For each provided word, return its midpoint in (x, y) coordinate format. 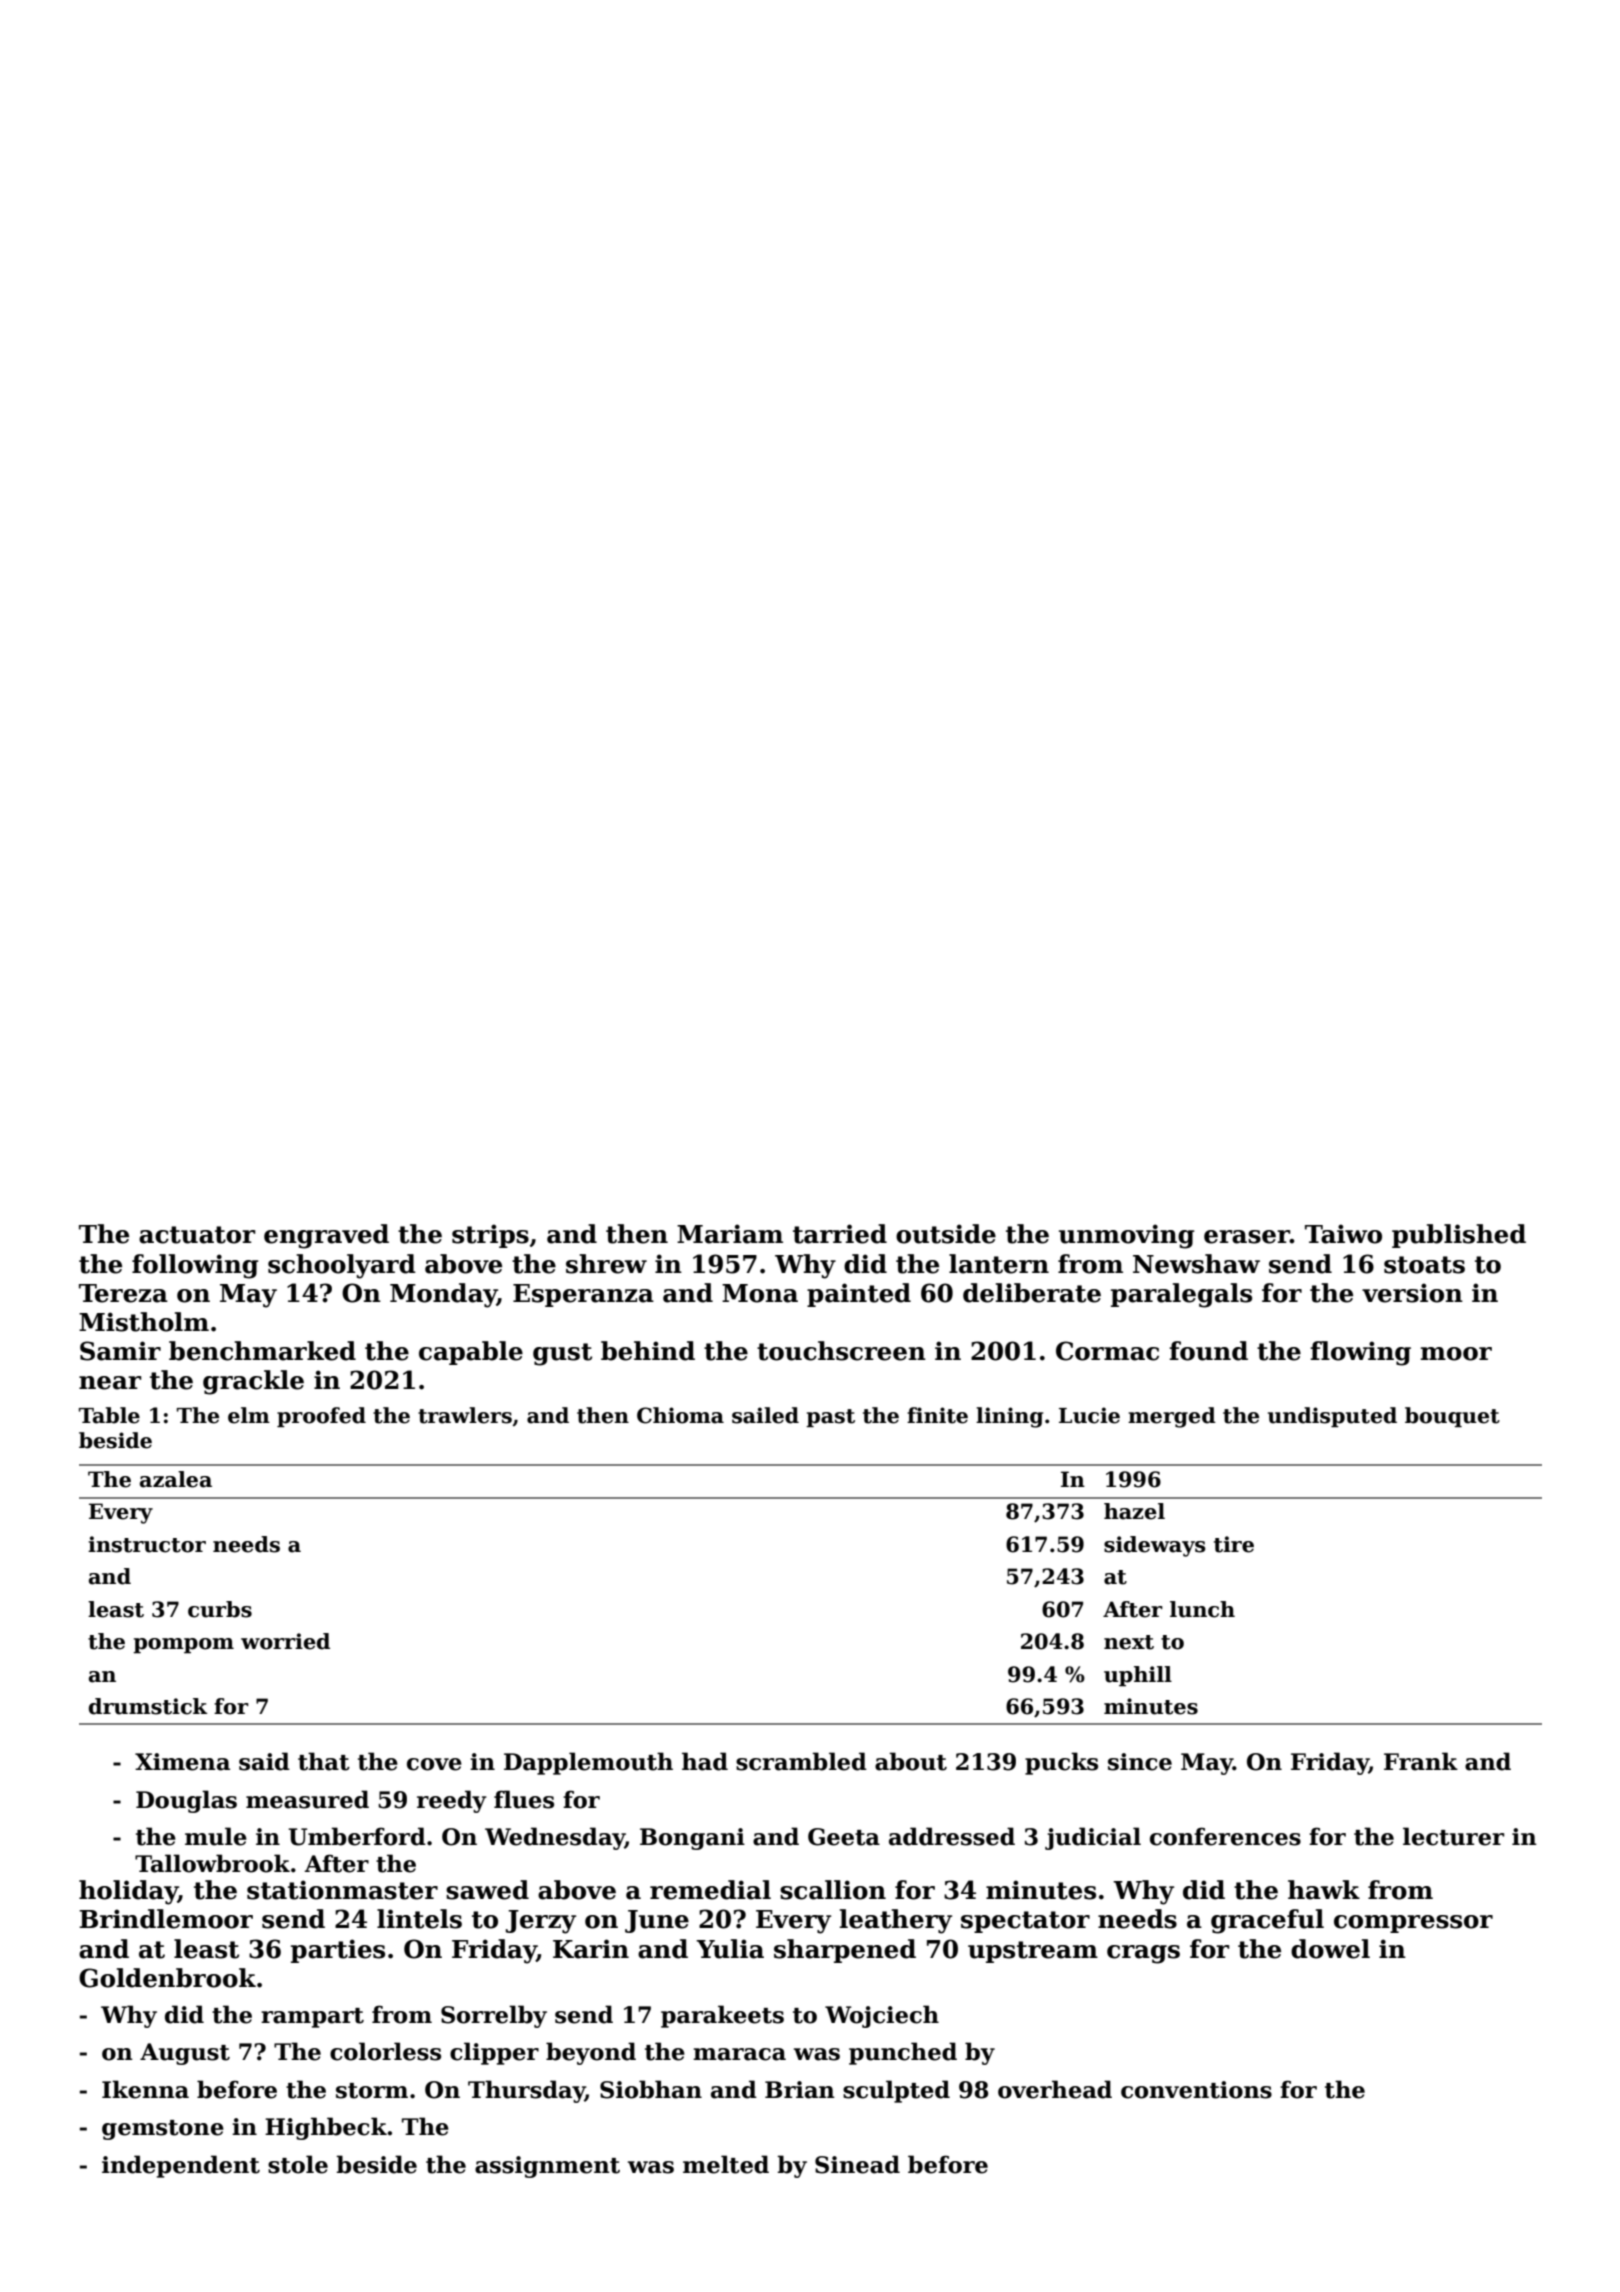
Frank (1421, 1761)
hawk (1324, 1890)
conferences (1225, 1836)
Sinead (857, 2164)
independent (181, 2166)
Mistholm (144, 1322)
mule (216, 1836)
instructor (147, 1544)
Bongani (692, 1839)
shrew (606, 1264)
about (911, 1761)
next (1129, 1642)
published (1459, 1236)
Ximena (182, 1762)
